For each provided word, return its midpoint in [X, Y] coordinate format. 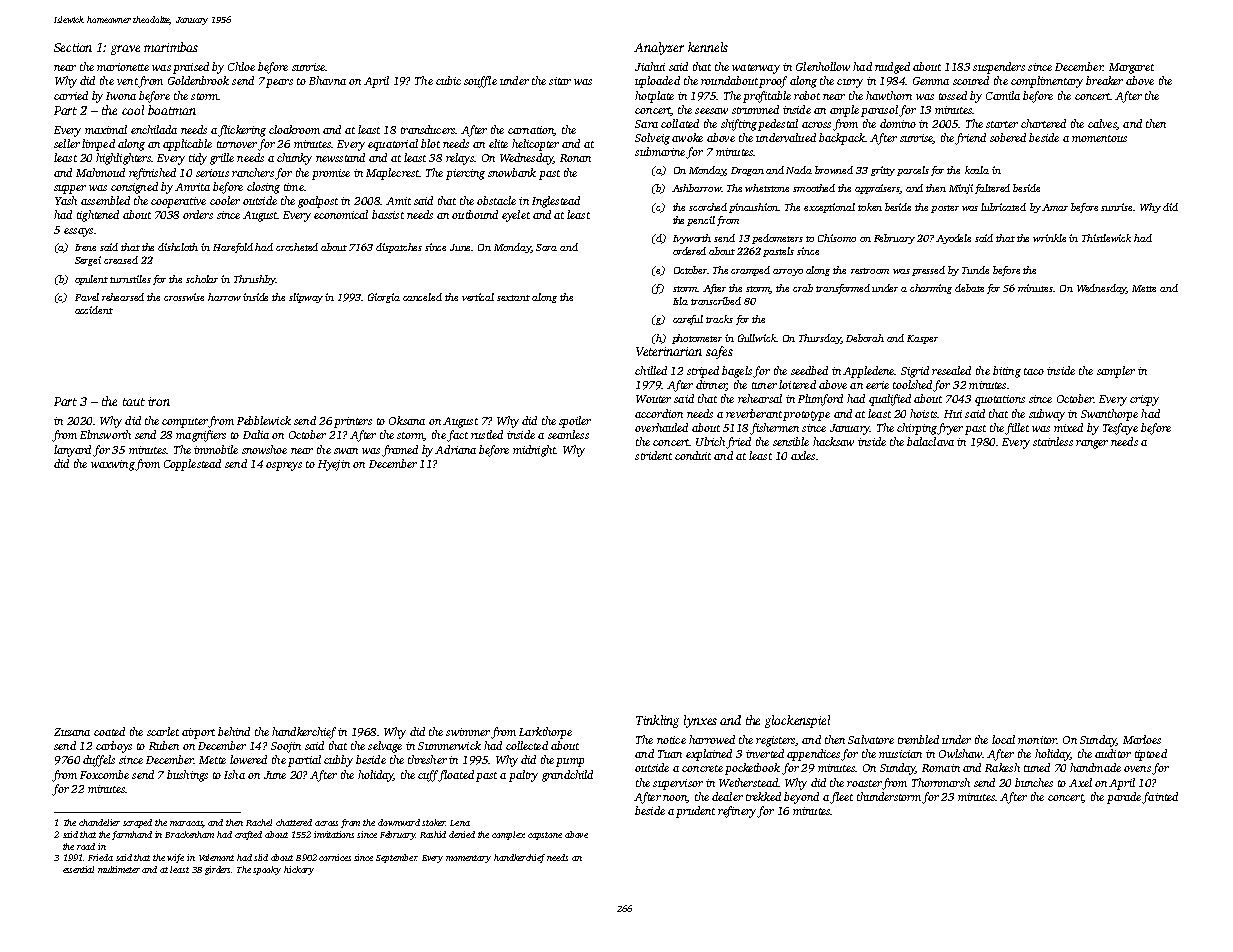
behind [234, 731]
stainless [1053, 441]
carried [71, 95]
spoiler [575, 422]
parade [1124, 798]
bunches [1034, 782]
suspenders [999, 68]
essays [78, 232]
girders [218, 870]
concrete [702, 768]
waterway [756, 69]
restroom [870, 271]
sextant [513, 298]
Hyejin [334, 465]
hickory [299, 870]
